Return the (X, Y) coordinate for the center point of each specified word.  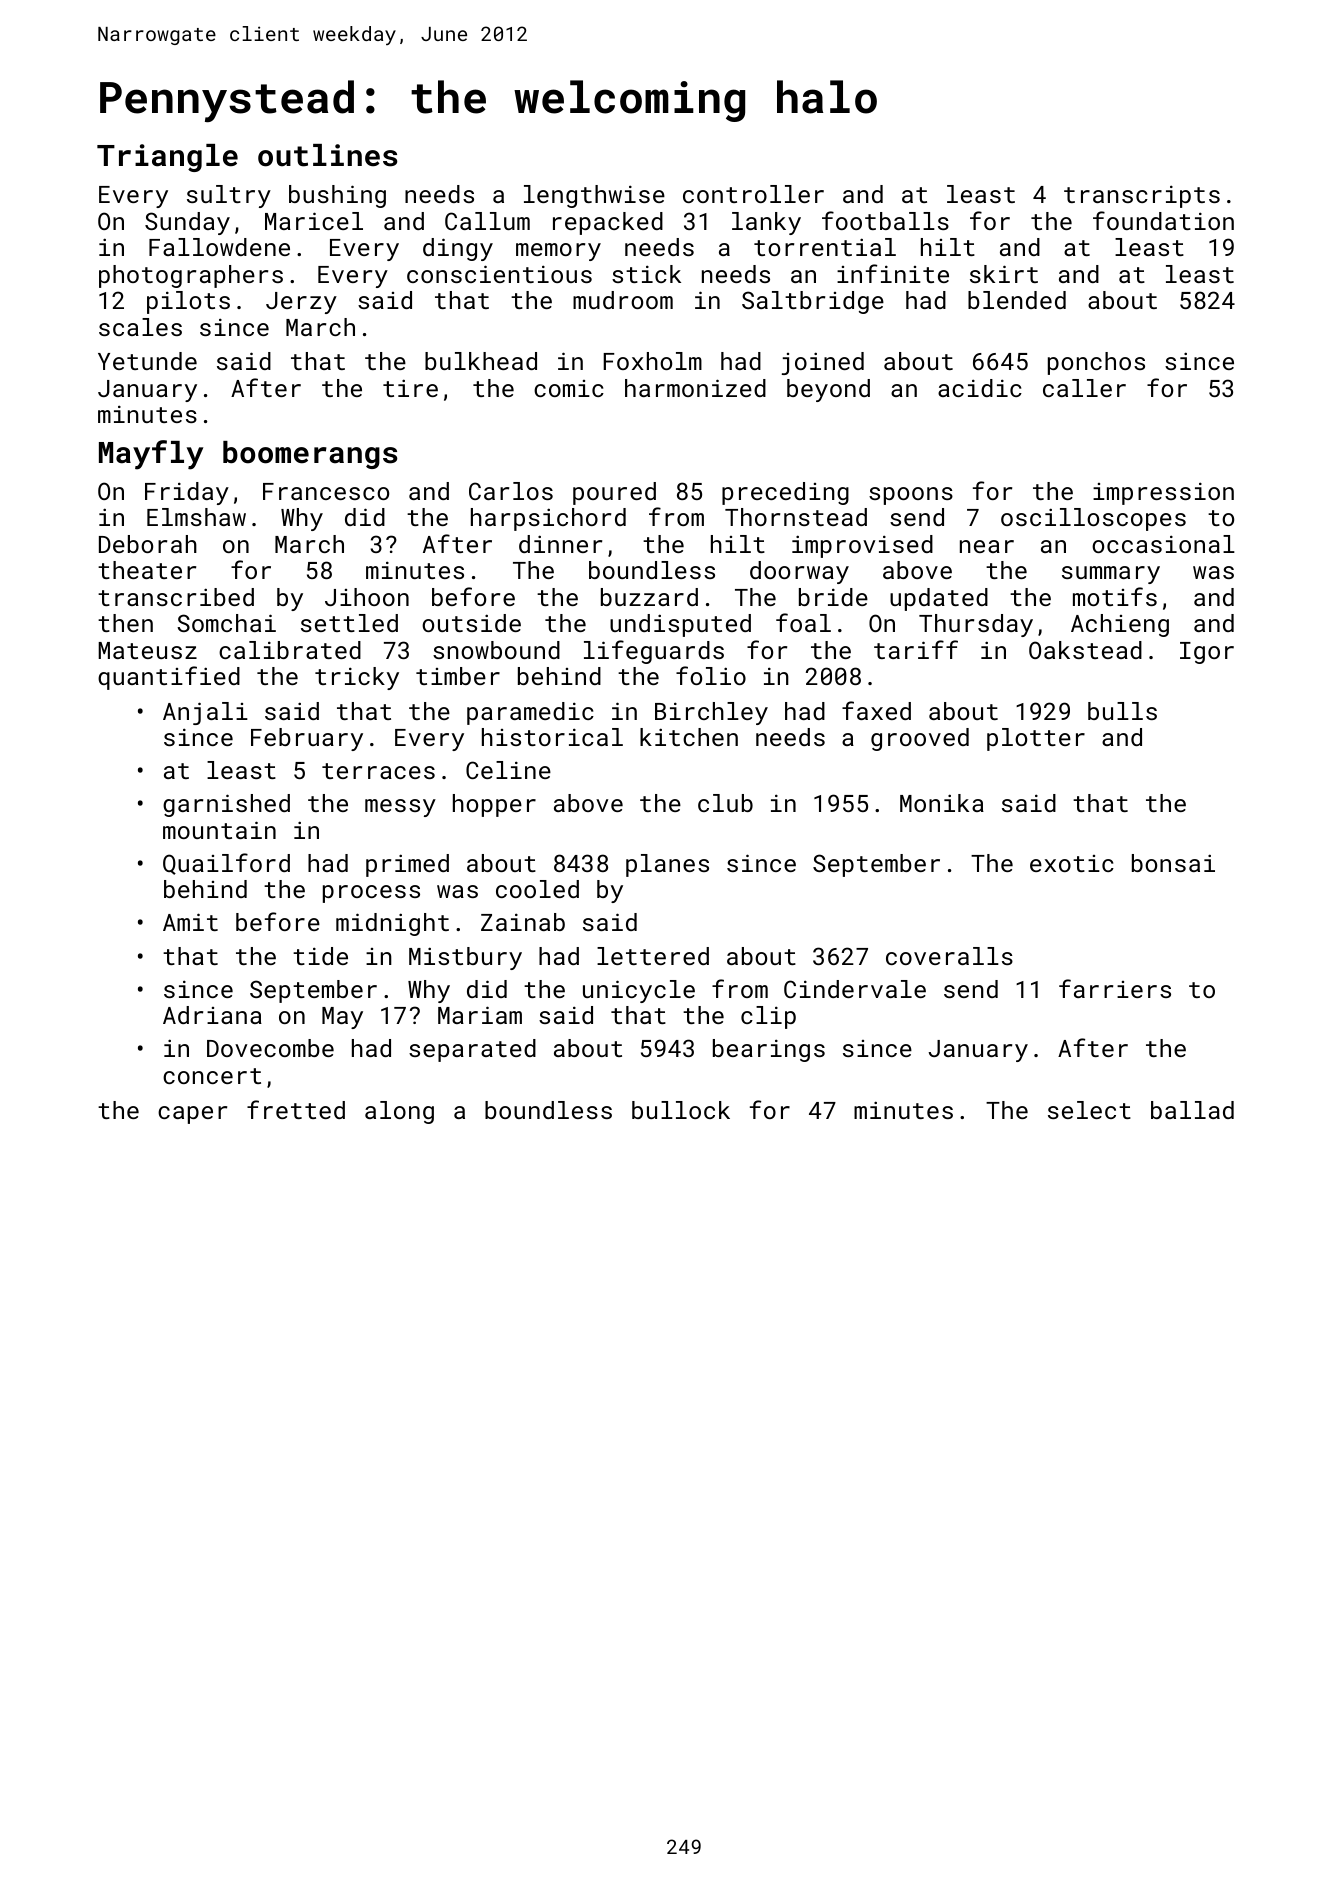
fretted (296, 1109)
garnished (226, 805)
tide (320, 956)
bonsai (1173, 863)
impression (1163, 493)
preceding (785, 493)
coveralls (949, 956)
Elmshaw (196, 517)
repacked (608, 223)
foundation (1163, 220)
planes (667, 865)
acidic (980, 388)
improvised (862, 546)
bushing (337, 196)
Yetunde (147, 361)
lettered (653, 956)
